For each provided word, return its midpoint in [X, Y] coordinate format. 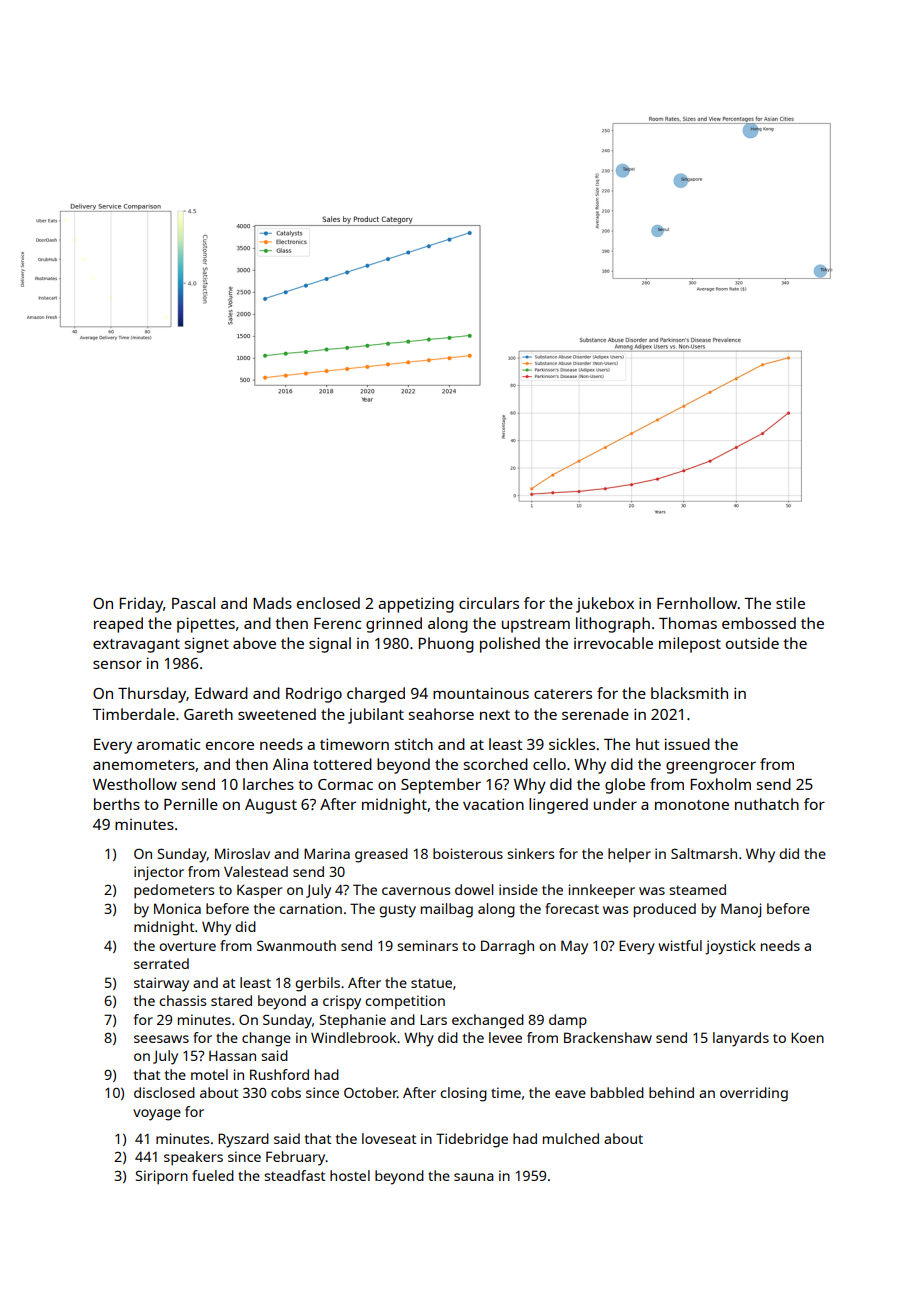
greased [381, 855]
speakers [193, 1158]
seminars [427, 945]
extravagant [136, 646]
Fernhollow [697, 603]
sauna [474, 1177]
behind [671, 1092]
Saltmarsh [704, 853]
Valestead [256, 871]
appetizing [416, 605]
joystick [730, 947]
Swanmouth [296, 945]
